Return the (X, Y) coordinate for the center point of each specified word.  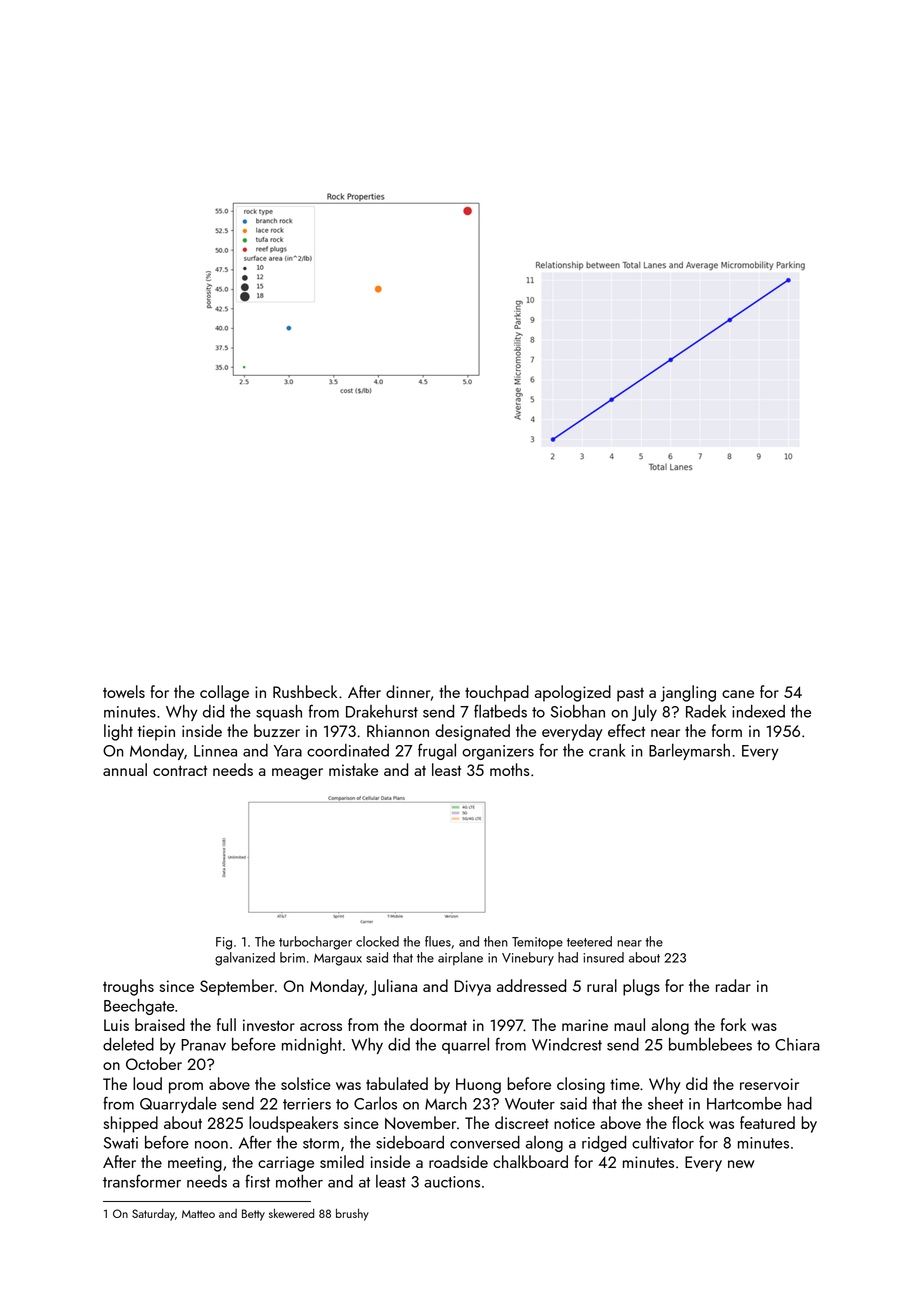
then (496, 941)
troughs (128, 987)
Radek (706, 711)
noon (211, 1145)
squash (279, 713)
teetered (589, 941)
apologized (573, 693)
